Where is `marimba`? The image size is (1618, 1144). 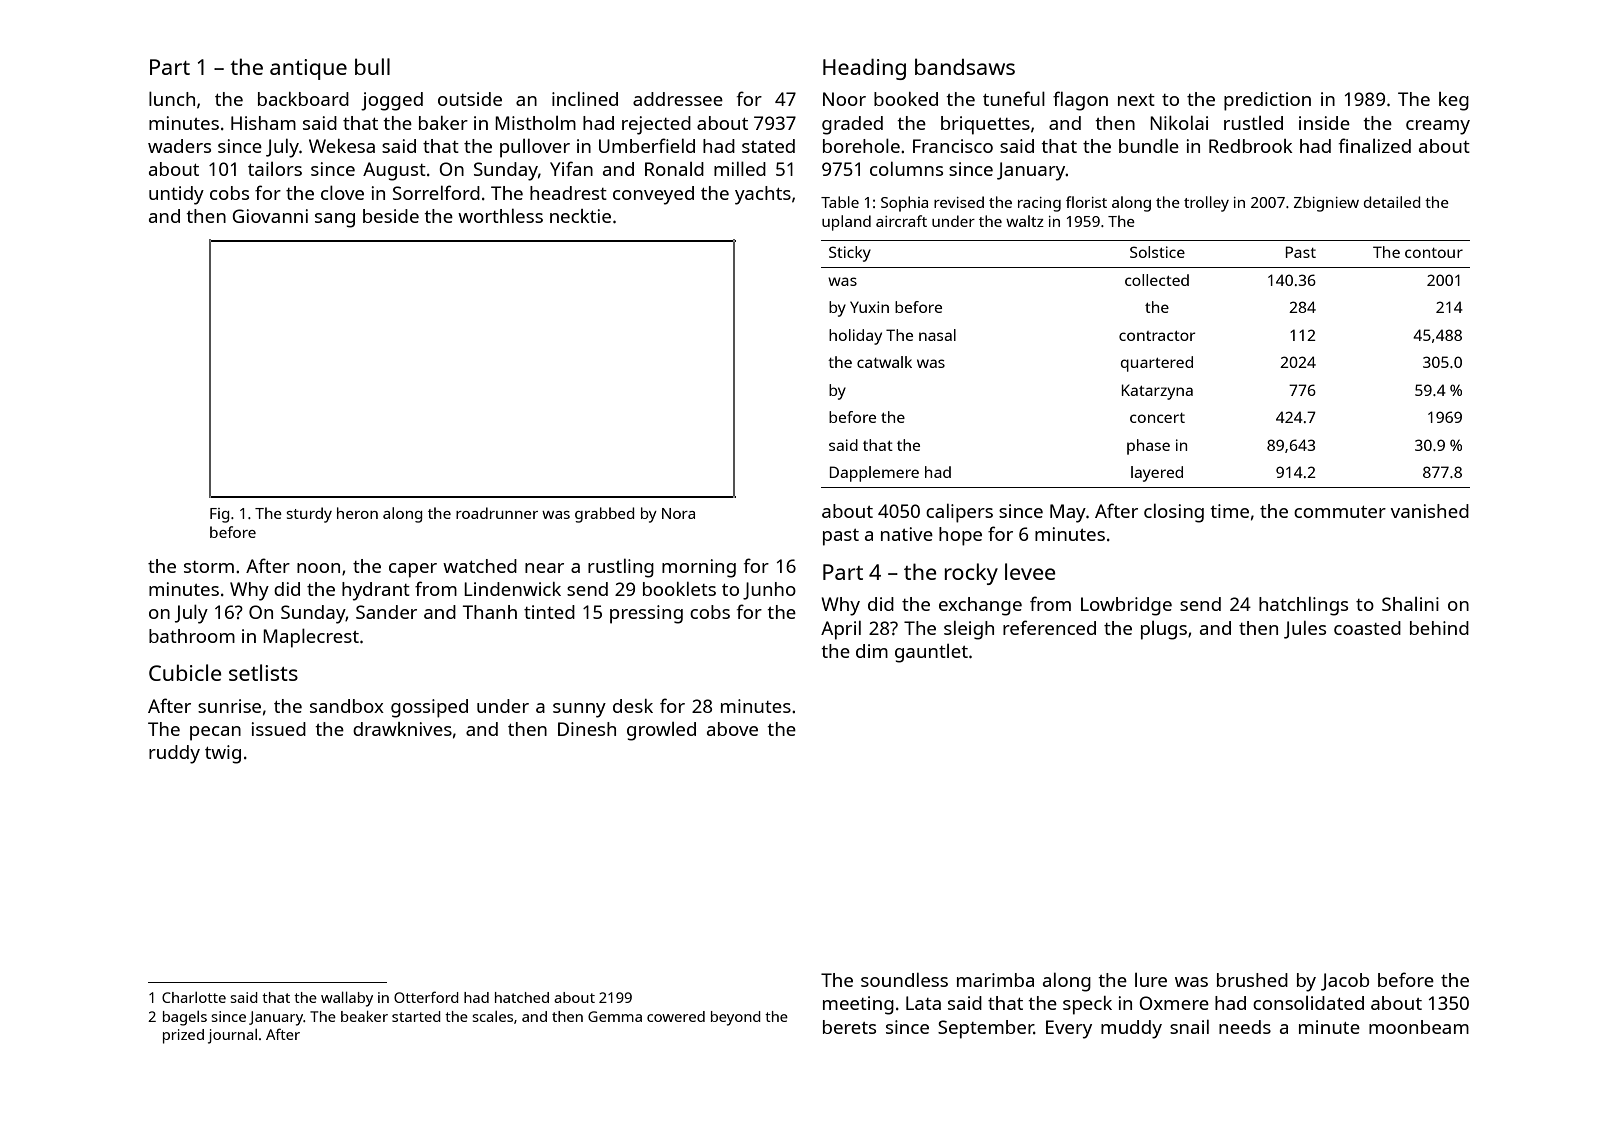
marimba is located at coordinates (995, 980).
